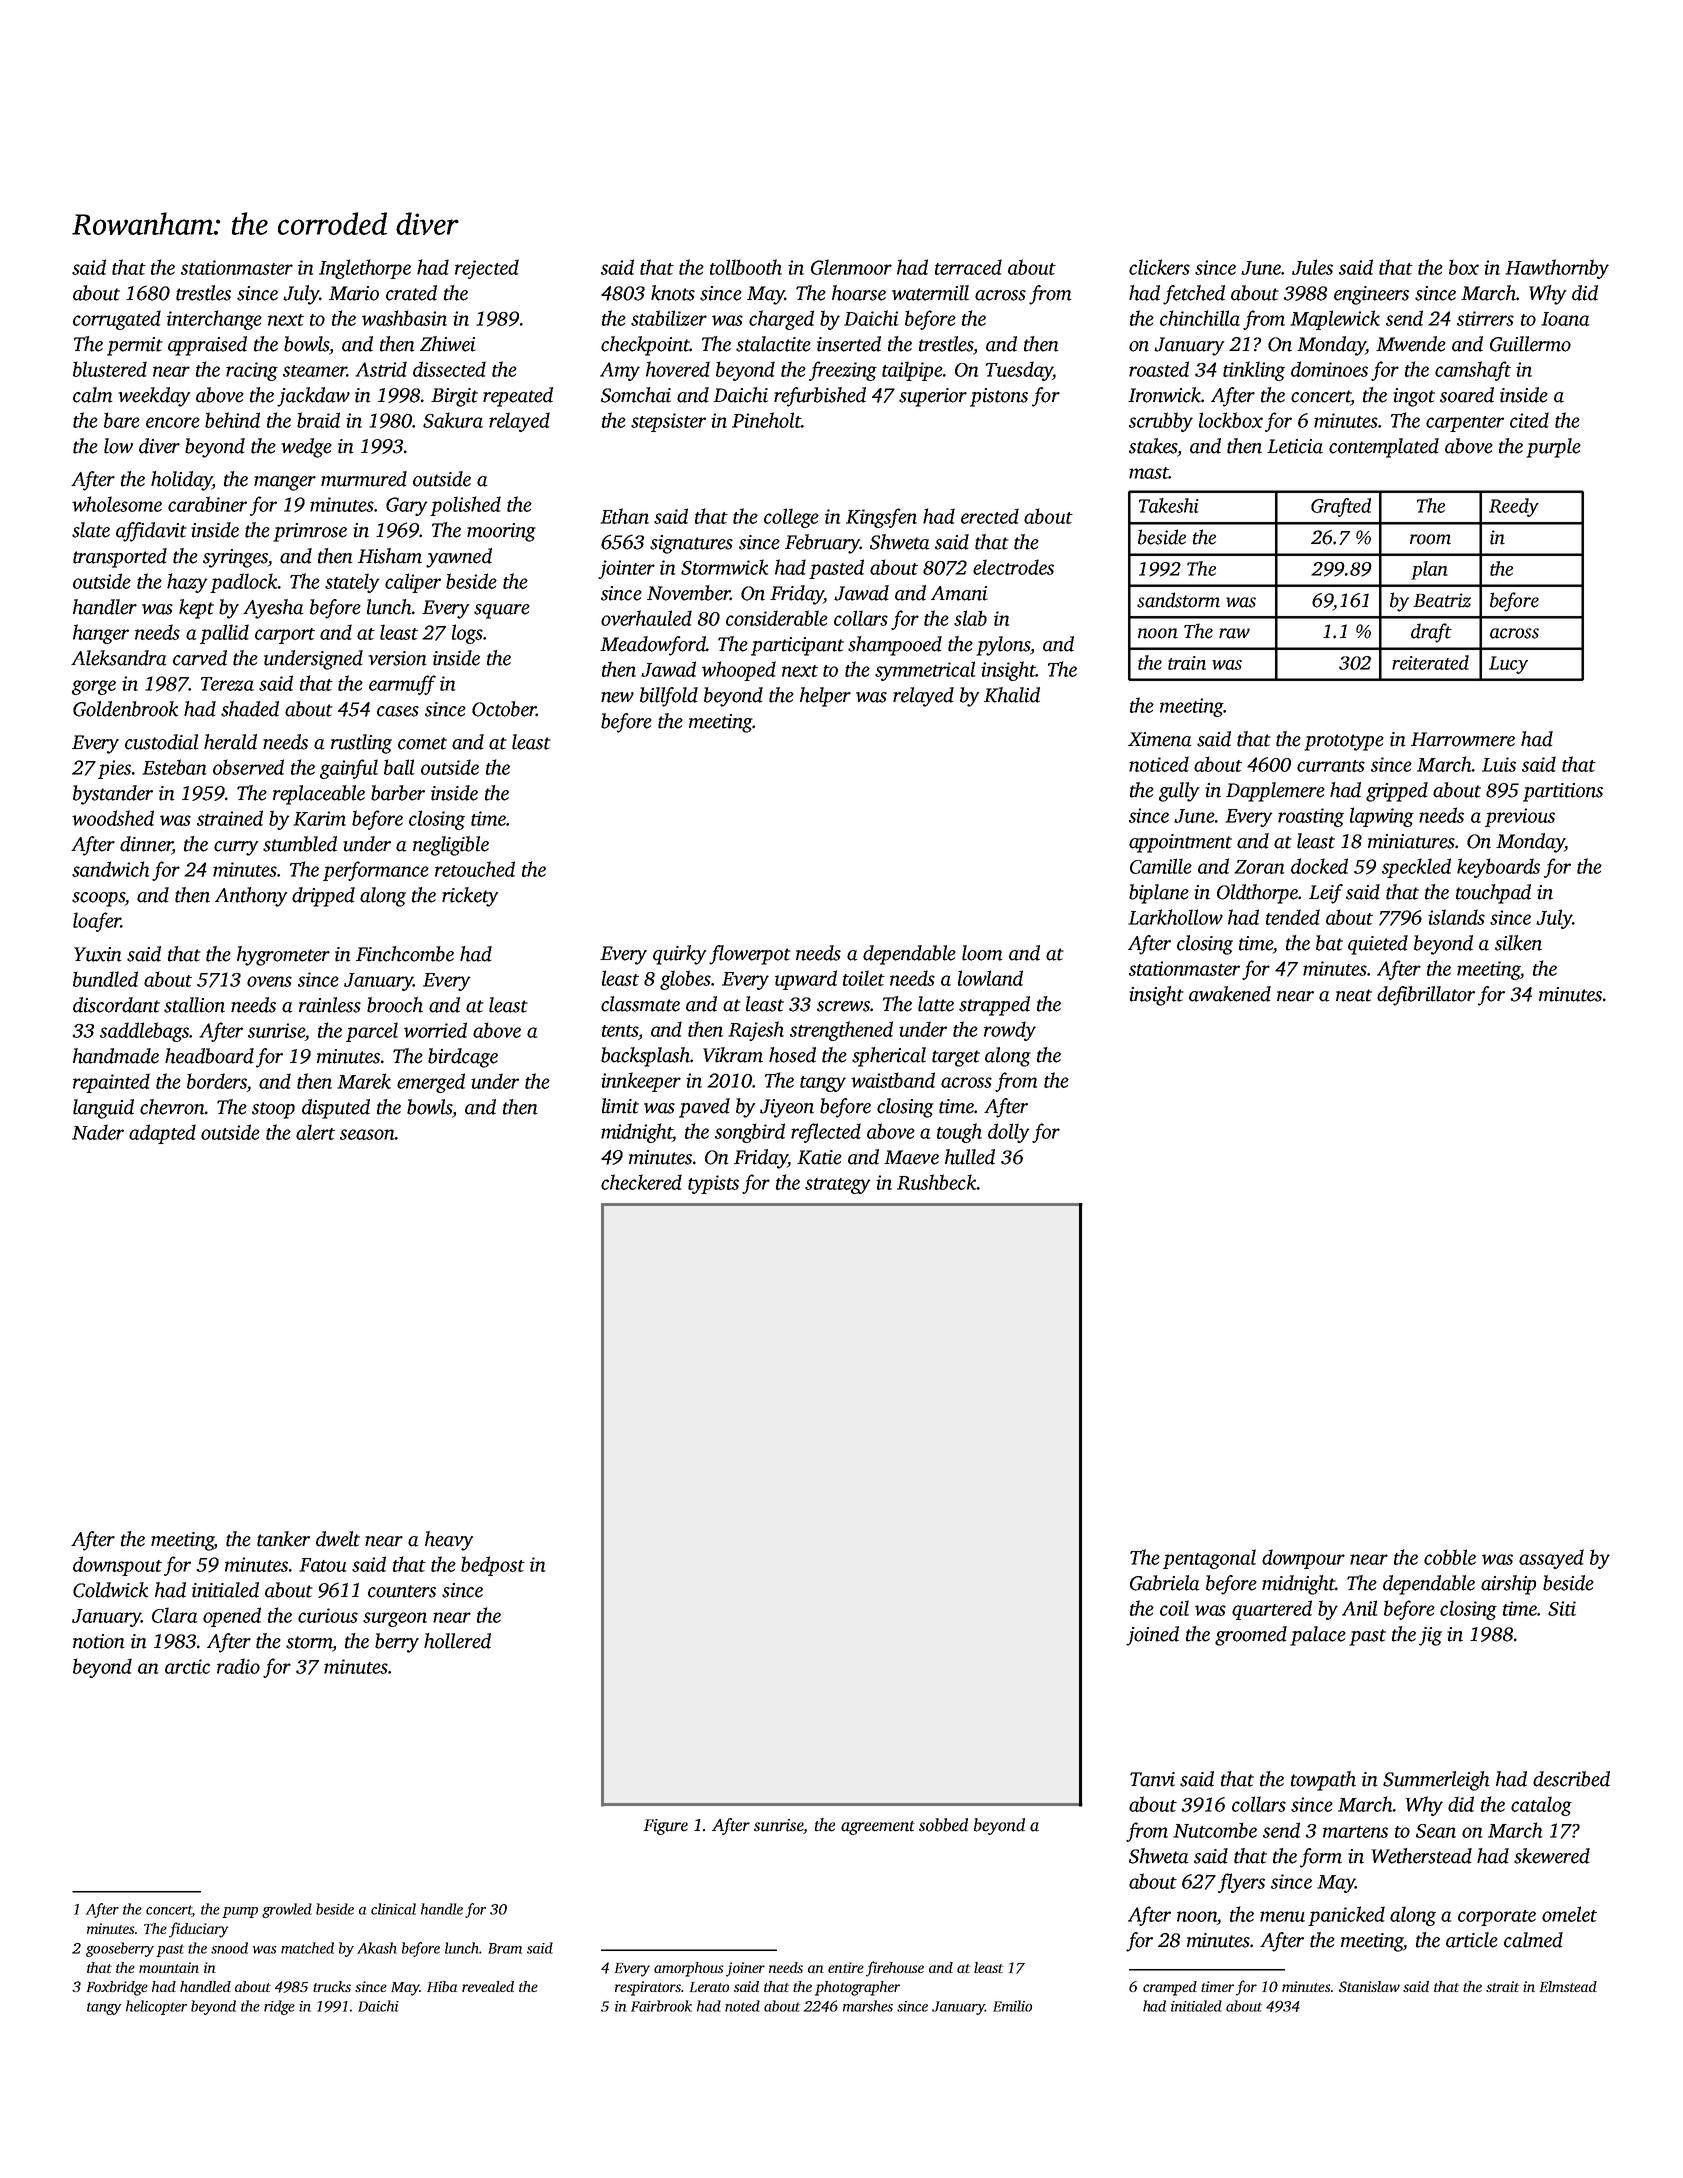  What do you see at coordinates (1012, 2006) in the image?
I see `Emilio` at bounding box center [1012, 2006].
